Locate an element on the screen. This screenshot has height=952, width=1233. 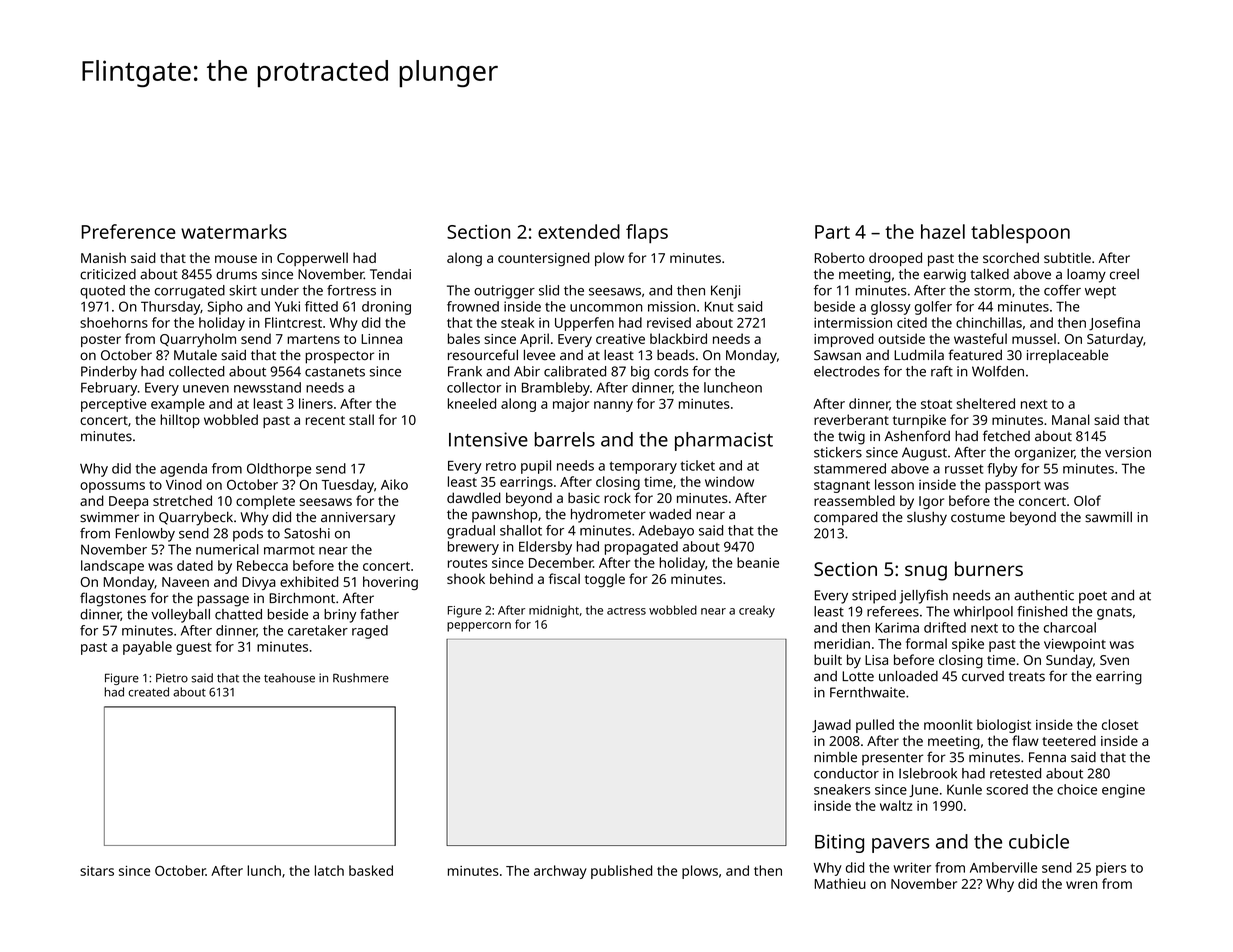
Deepa is located at coordinates (128, 502).
